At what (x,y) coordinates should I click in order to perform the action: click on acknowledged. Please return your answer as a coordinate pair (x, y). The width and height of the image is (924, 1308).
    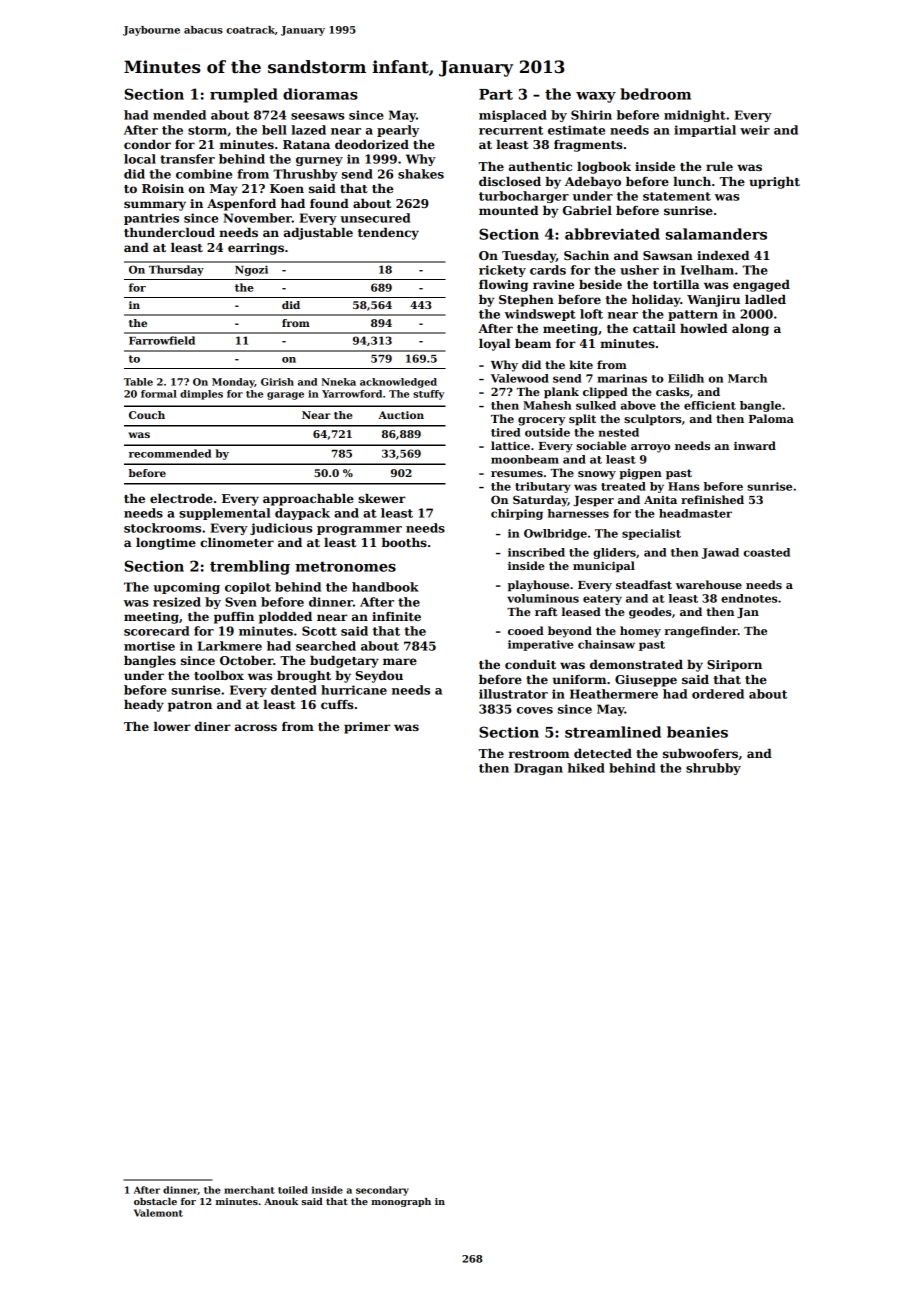
    Looking at the image, I should click on (398, 383).
